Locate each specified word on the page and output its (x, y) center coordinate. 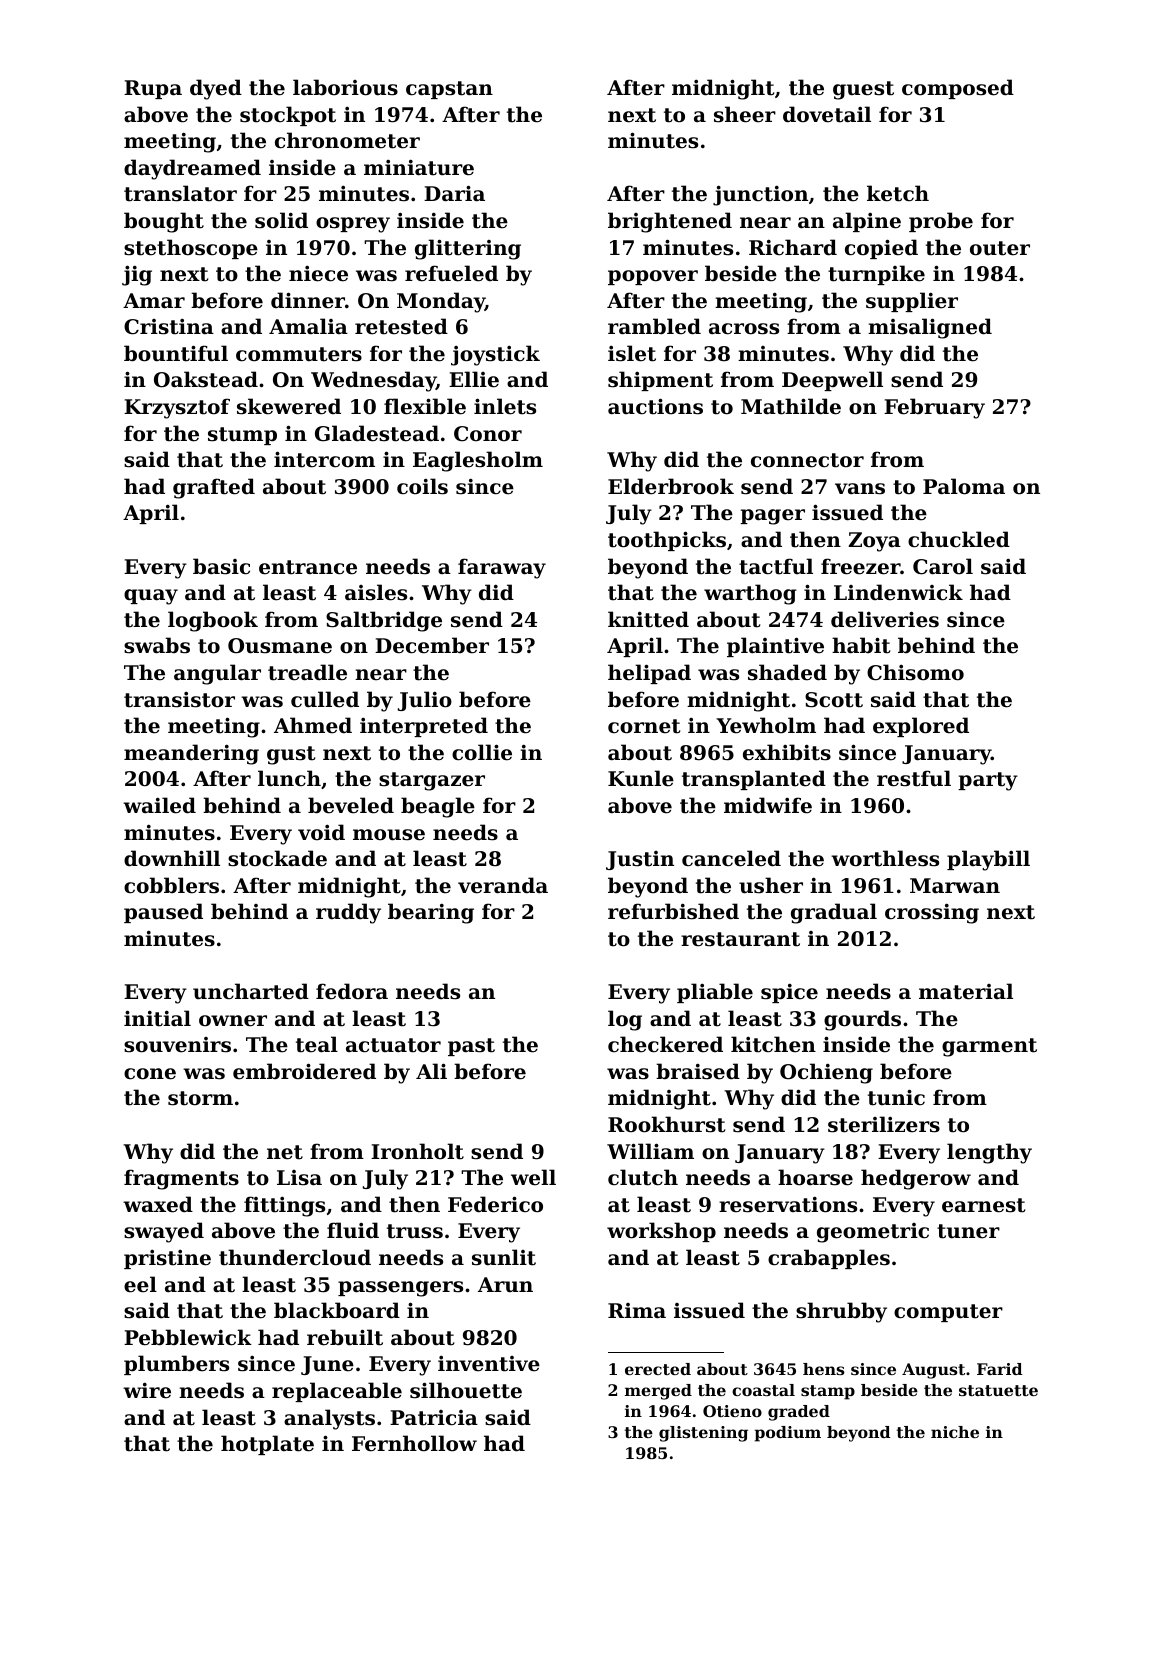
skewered (289, 406)
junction (760, 195)
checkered (665, 1044)
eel (140, 1284)
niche (955, 1432)
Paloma (964, 486)
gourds (862, 1020)
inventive (489, 1363)
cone (150, 1074)
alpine (867, 222)
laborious (345, 87)
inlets (505, 406)
